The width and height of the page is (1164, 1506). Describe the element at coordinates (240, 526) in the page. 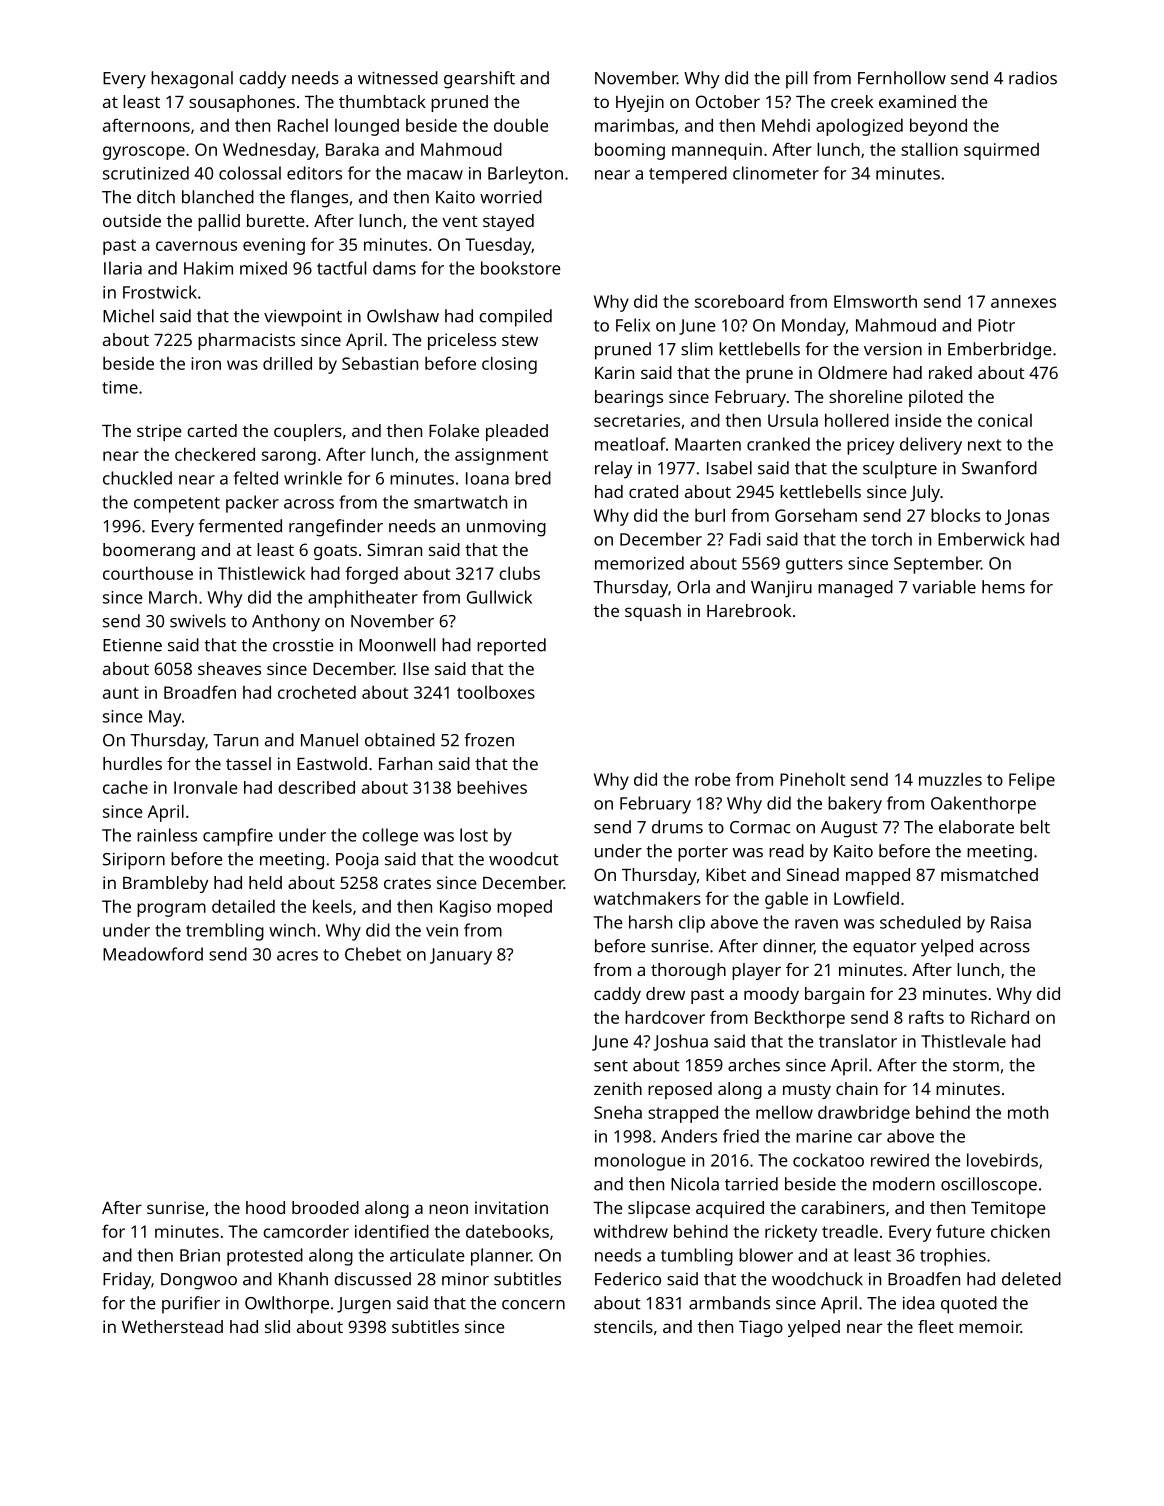

I see `fermented` at that location.
